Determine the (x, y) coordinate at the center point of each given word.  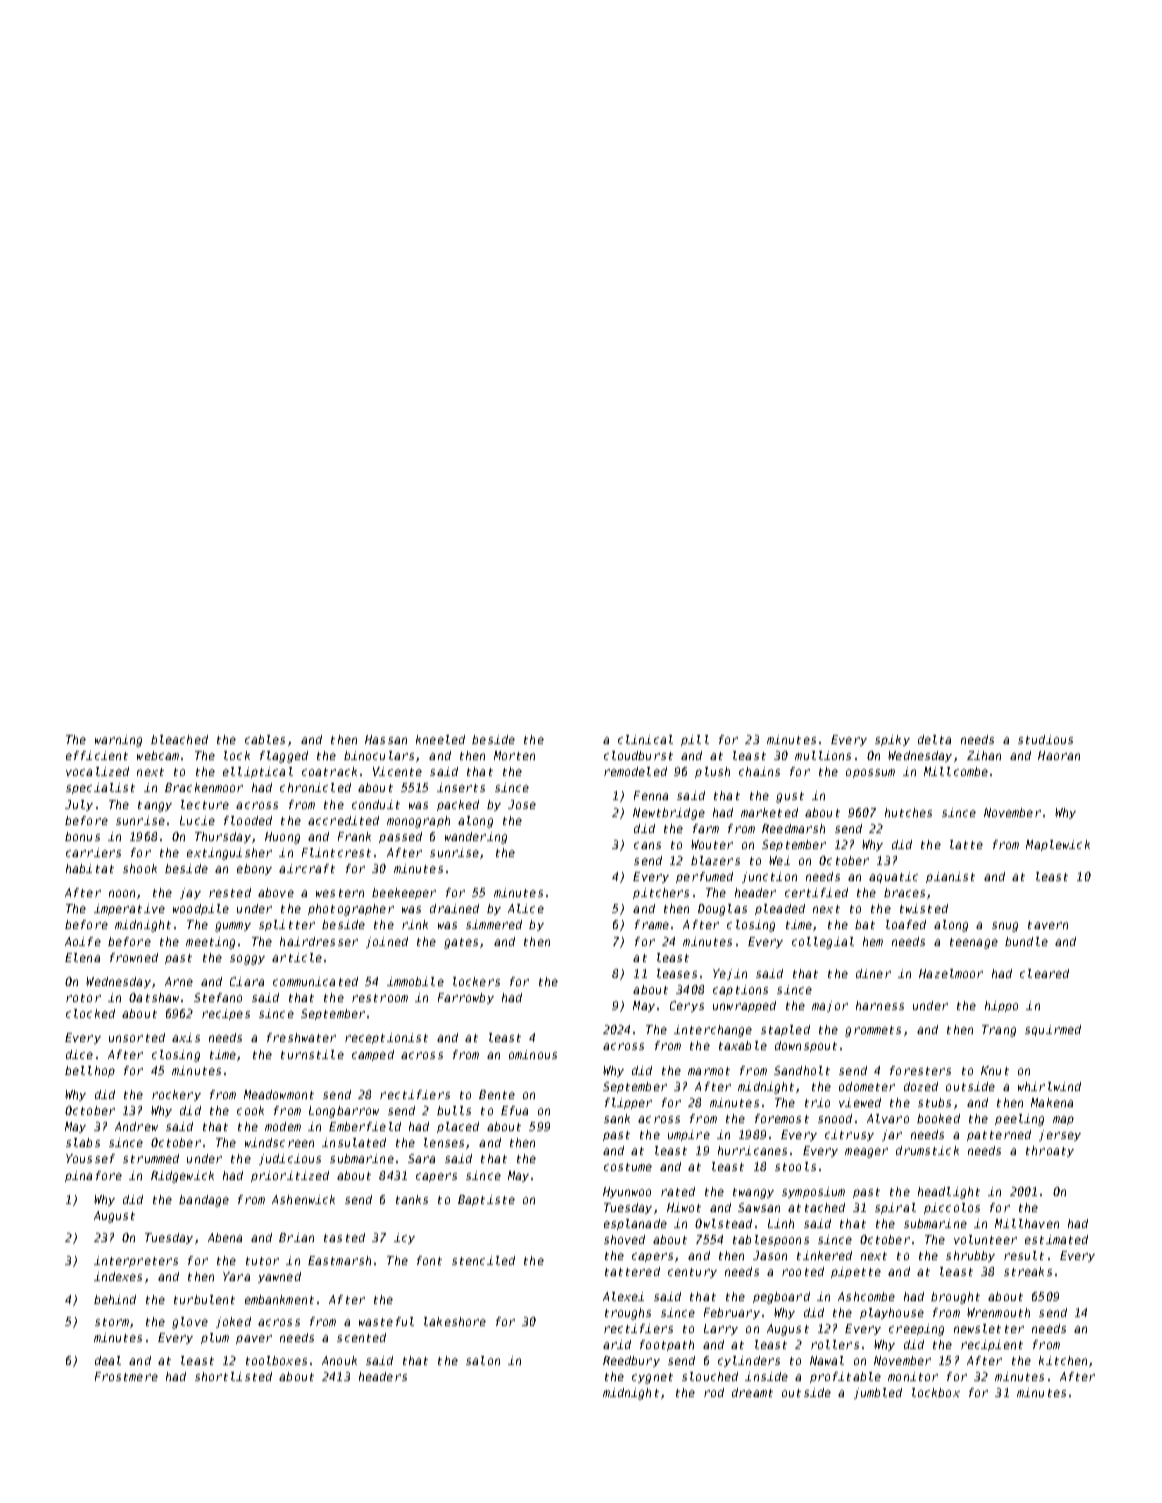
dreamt (752, 1392)
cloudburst (638, 755)
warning (118, 741)
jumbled (878, 1393)
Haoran (1059, 755)
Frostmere (126, 1376)
